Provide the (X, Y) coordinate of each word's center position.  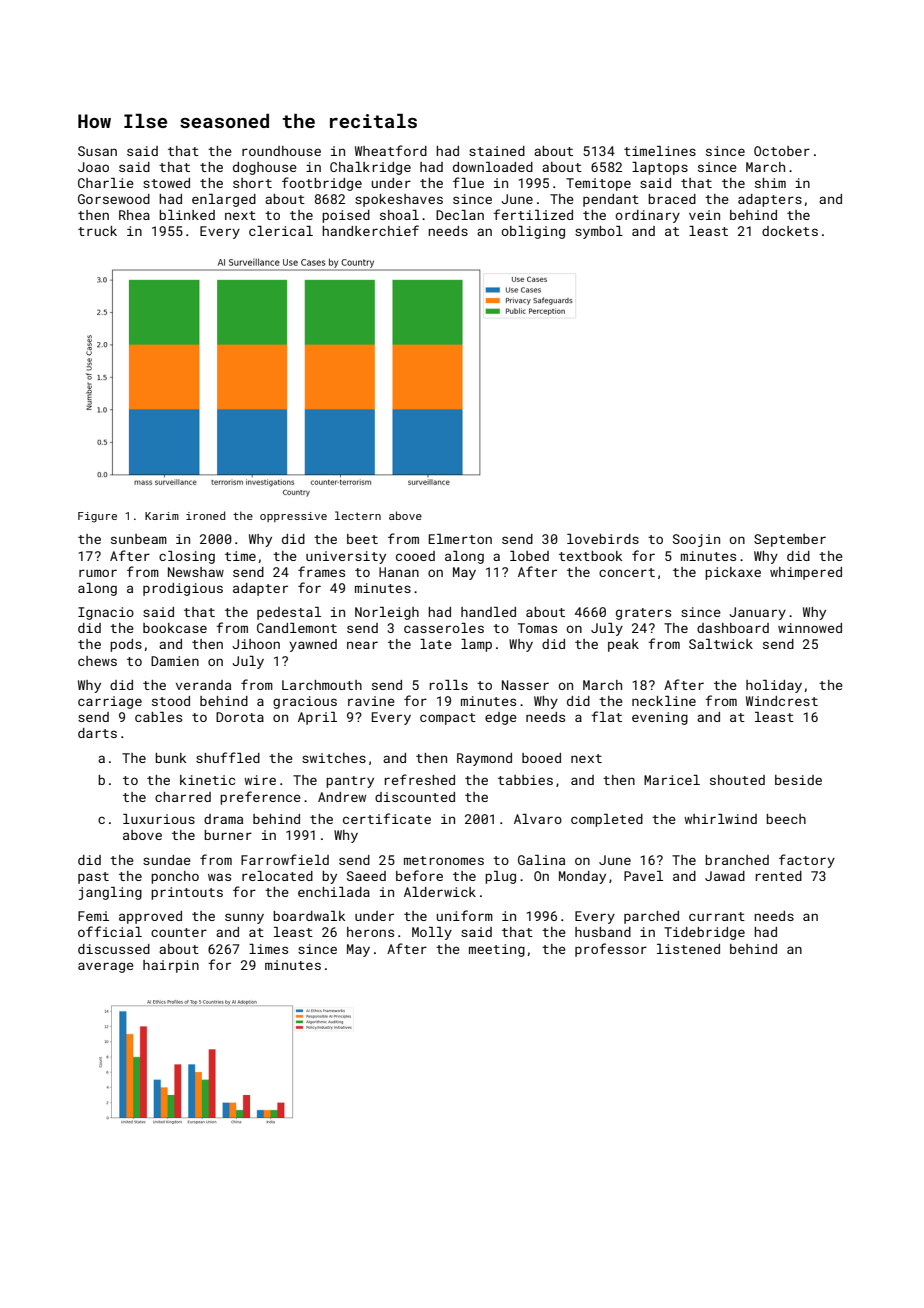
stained (497, 151)
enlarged (224, 200)
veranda (203, 685)
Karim (162, 516)
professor (611, 950)
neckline (664, 701)
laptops (660, 168)
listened (688, 949)
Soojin (696, 540)
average (106, 967)
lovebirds (603, 539)
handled (488, 612)
